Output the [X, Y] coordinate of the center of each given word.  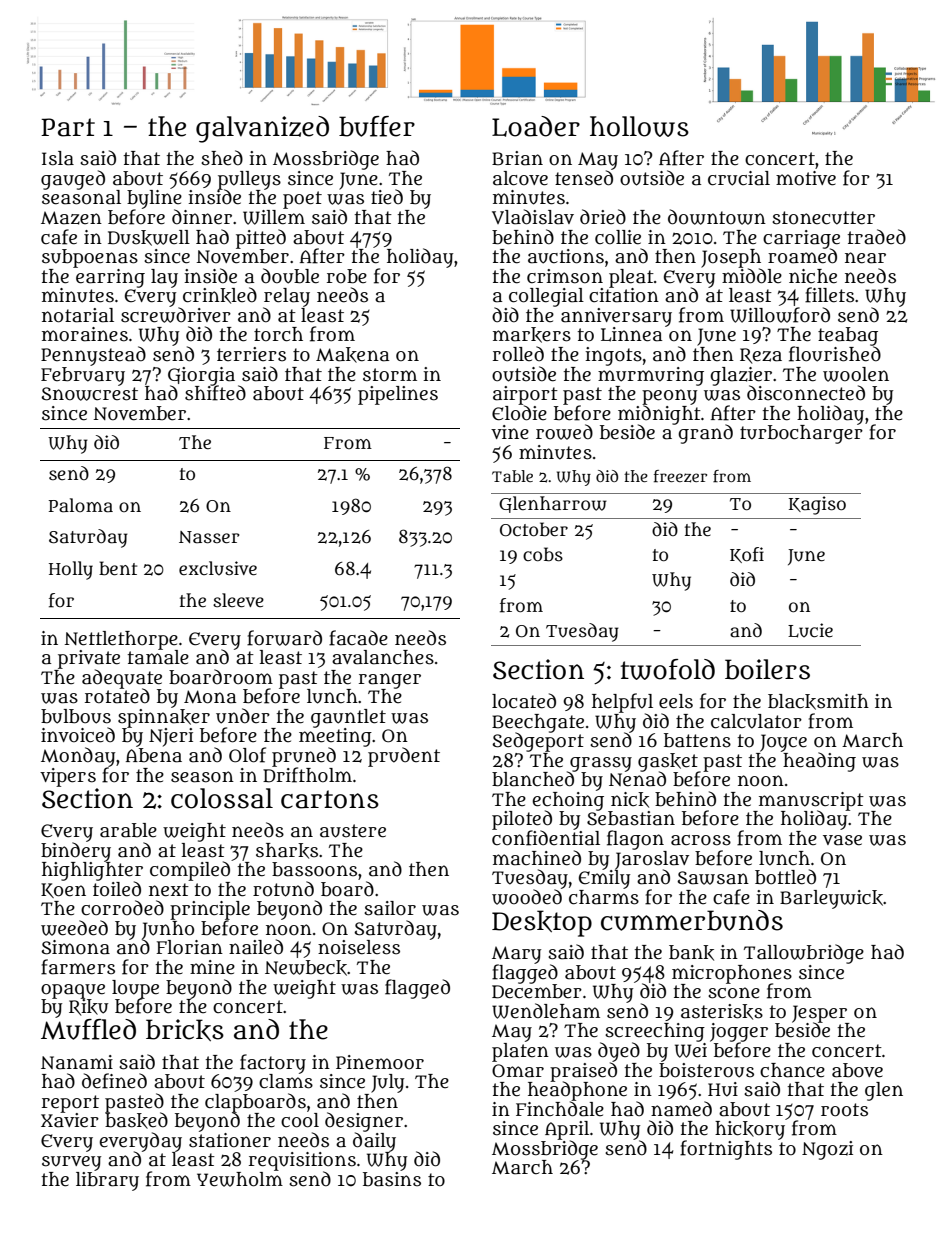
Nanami [77, 1062]
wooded [527, 897]
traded [877, 237]
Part [68, 127]
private [89, 659]
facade [358, 638]
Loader [536, 126]
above [857, 1070]
